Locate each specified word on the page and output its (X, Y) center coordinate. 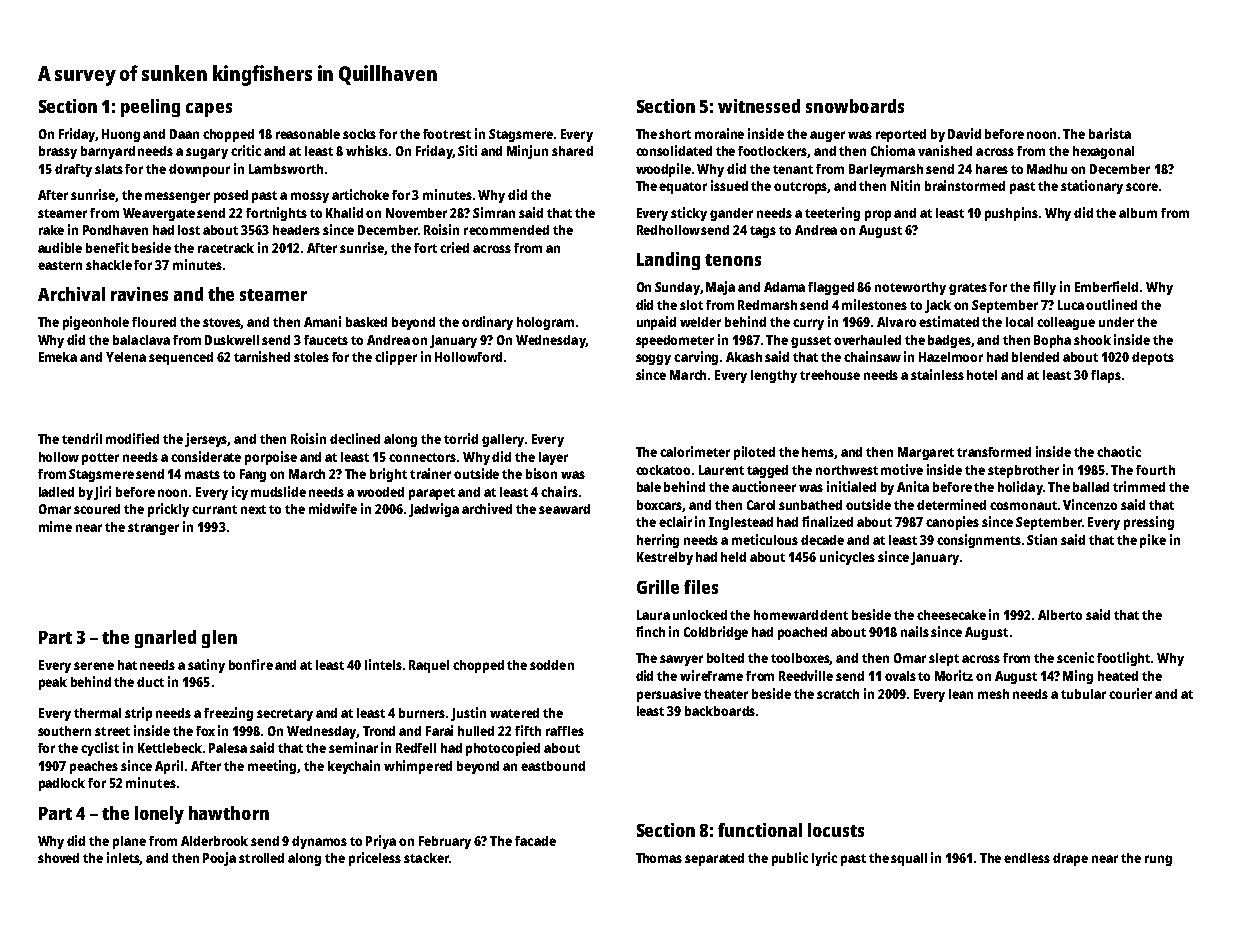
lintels (383, 664)
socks (359, 134)
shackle (109, 265)
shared (572, 151)
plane (129, 842)
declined (355, 438)
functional (760, 830)
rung (1158, 860)
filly (1044, 288)
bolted (725, 658)
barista (1110, 133)
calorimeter (695, 451)
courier (1130, 693)
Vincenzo (1090, 504)
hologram (545, 323)
